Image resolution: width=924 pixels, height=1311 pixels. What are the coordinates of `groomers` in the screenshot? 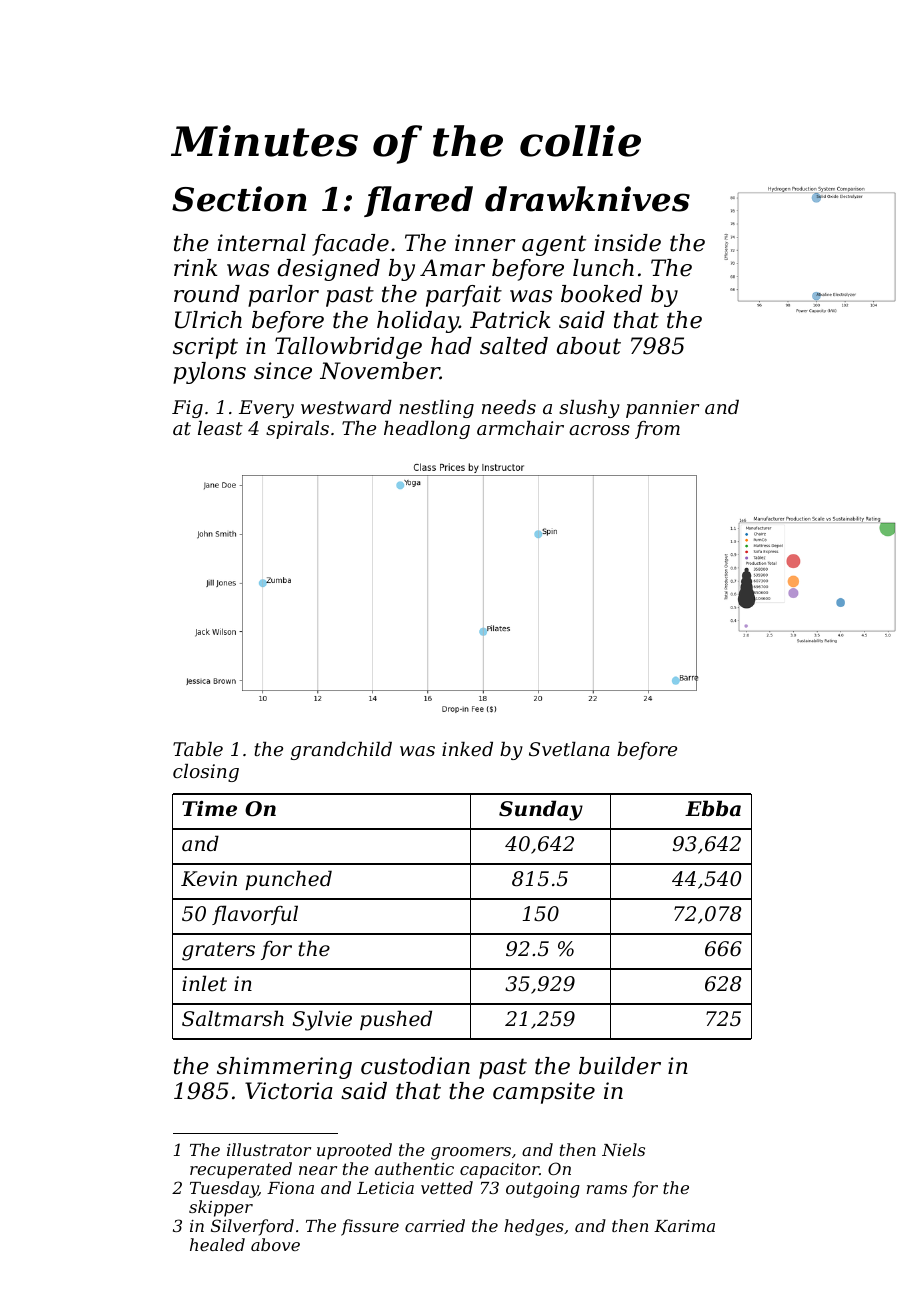 It's located at (471, 1153).
